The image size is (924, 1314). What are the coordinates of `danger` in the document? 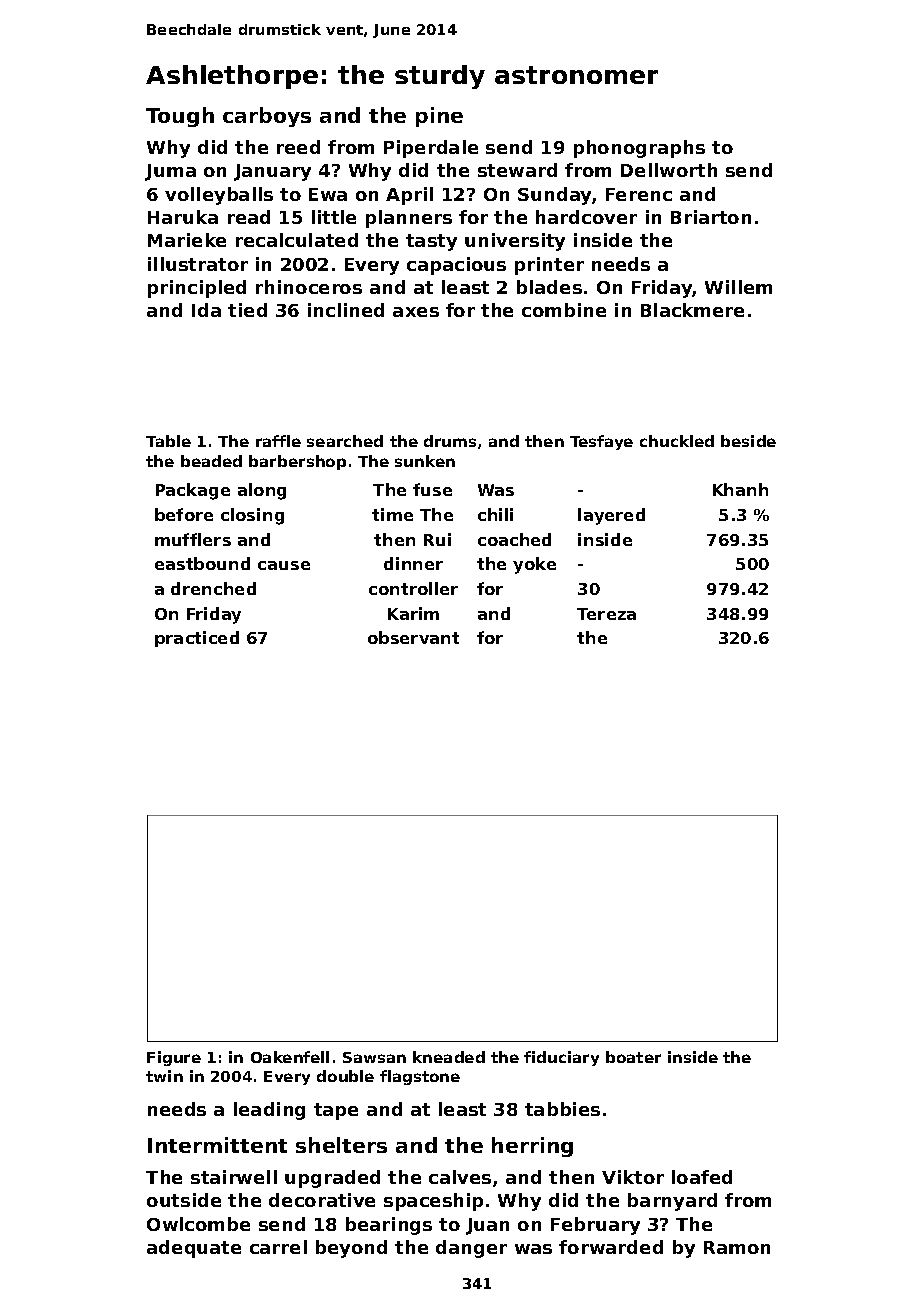 It's located at (471, 1249).
